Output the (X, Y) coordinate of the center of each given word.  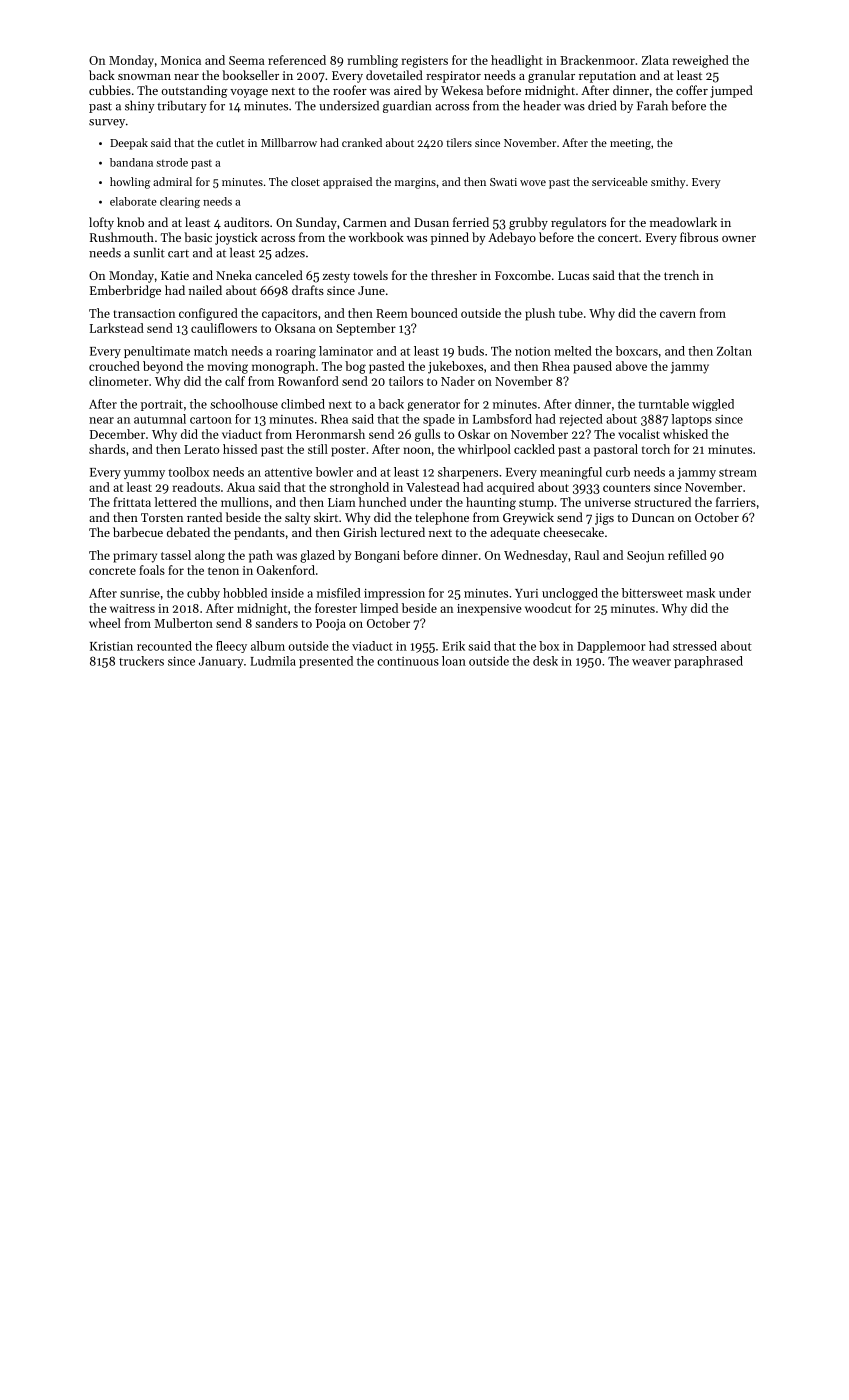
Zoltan (734, 351)
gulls (427, 435)
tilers (459, 142)
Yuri (526, 593)
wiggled (713, 405)
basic (198, 237)
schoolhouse (244, 404)
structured (662, 502)
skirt (326, 517)
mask (700, 593)
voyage (249, 93)
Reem (392, 313)
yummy (144, 474)
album (268, 646)
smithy (668, 183)
